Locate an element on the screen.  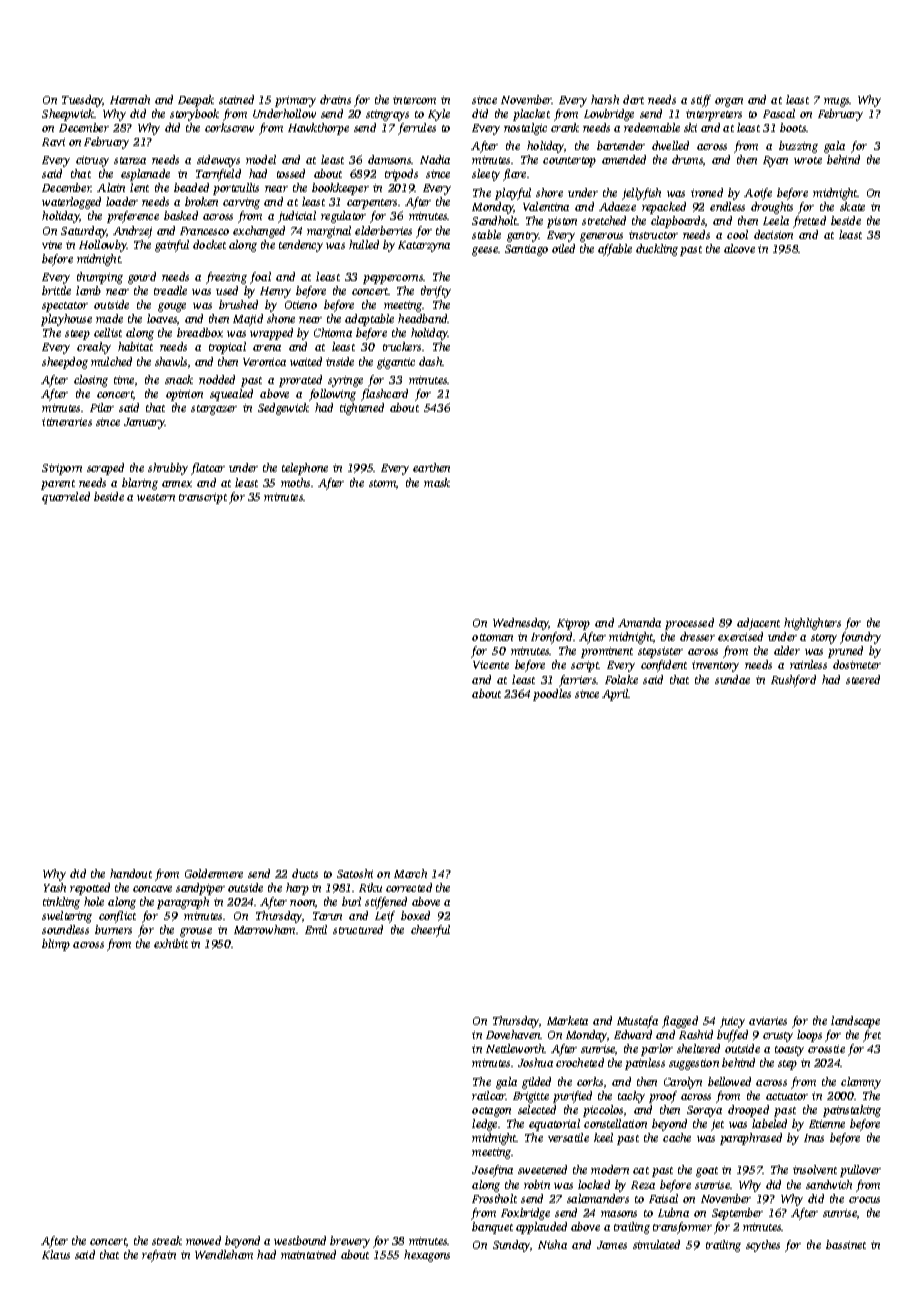
mugs is located at coordinates (837, 102).
